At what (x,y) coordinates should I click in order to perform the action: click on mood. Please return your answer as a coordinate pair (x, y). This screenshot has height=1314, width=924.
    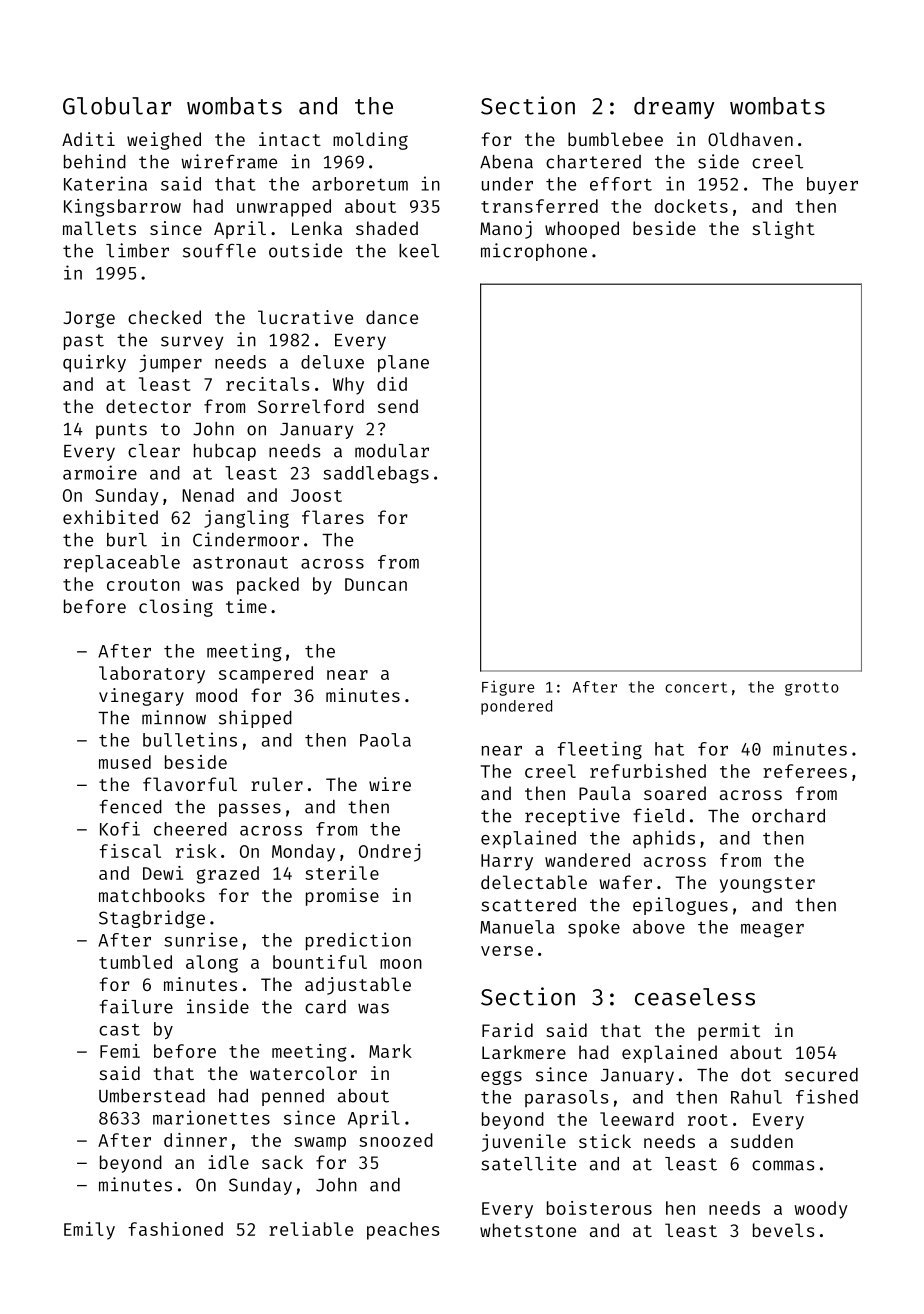
    Looking at the image, I should click on (216, 695).
